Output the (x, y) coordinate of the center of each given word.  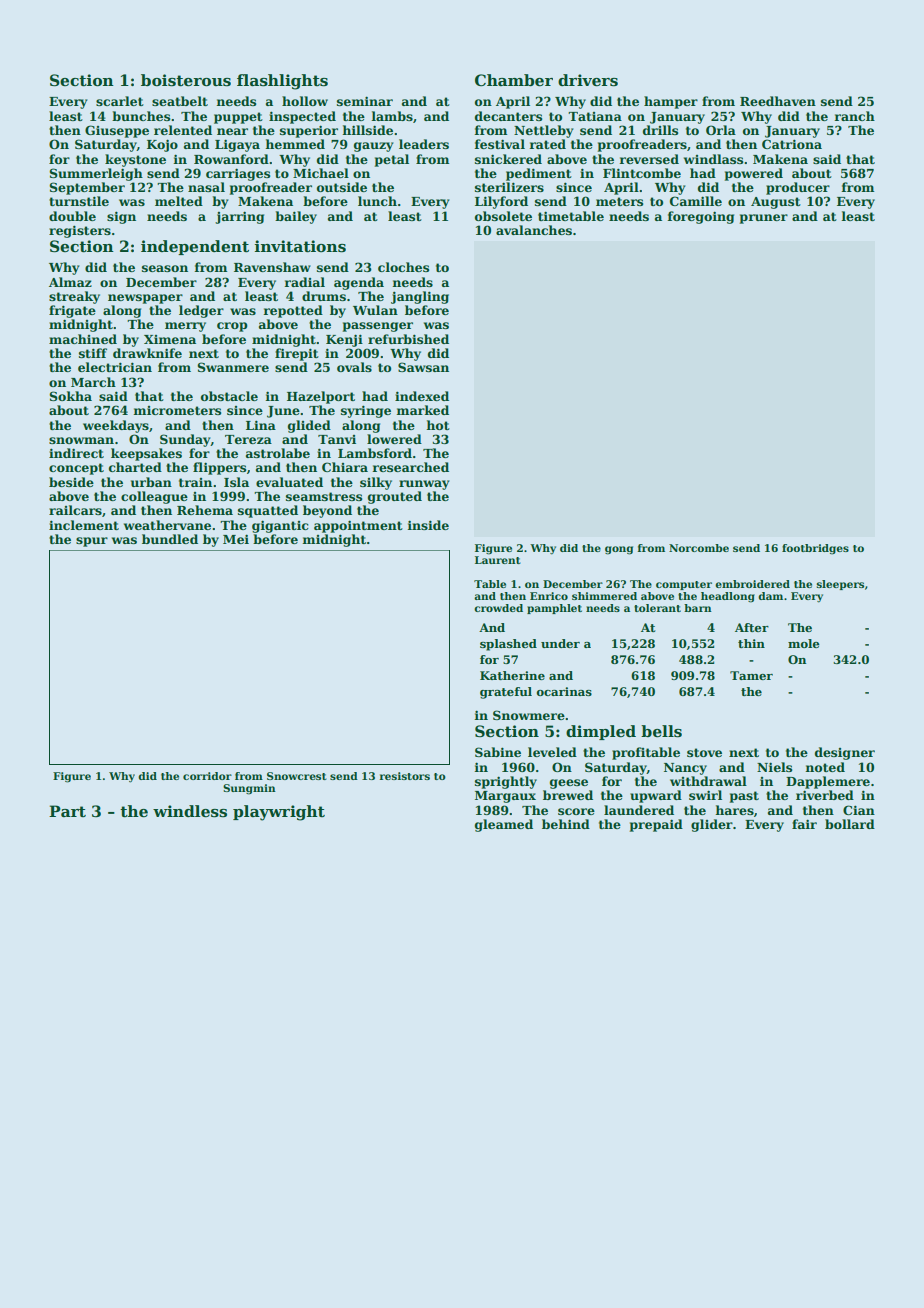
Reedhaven (778, 101)
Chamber (514, 80)
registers (80, 231)
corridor (207, 776)
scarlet (120, 101)
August (776, 203)
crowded (498, 608)
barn (698, 608)
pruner (764, 219)
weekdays (116, 426)
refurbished (408, 339)
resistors (405, 776)
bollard (850, 824)
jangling (420, 297)
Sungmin (249, 789)
